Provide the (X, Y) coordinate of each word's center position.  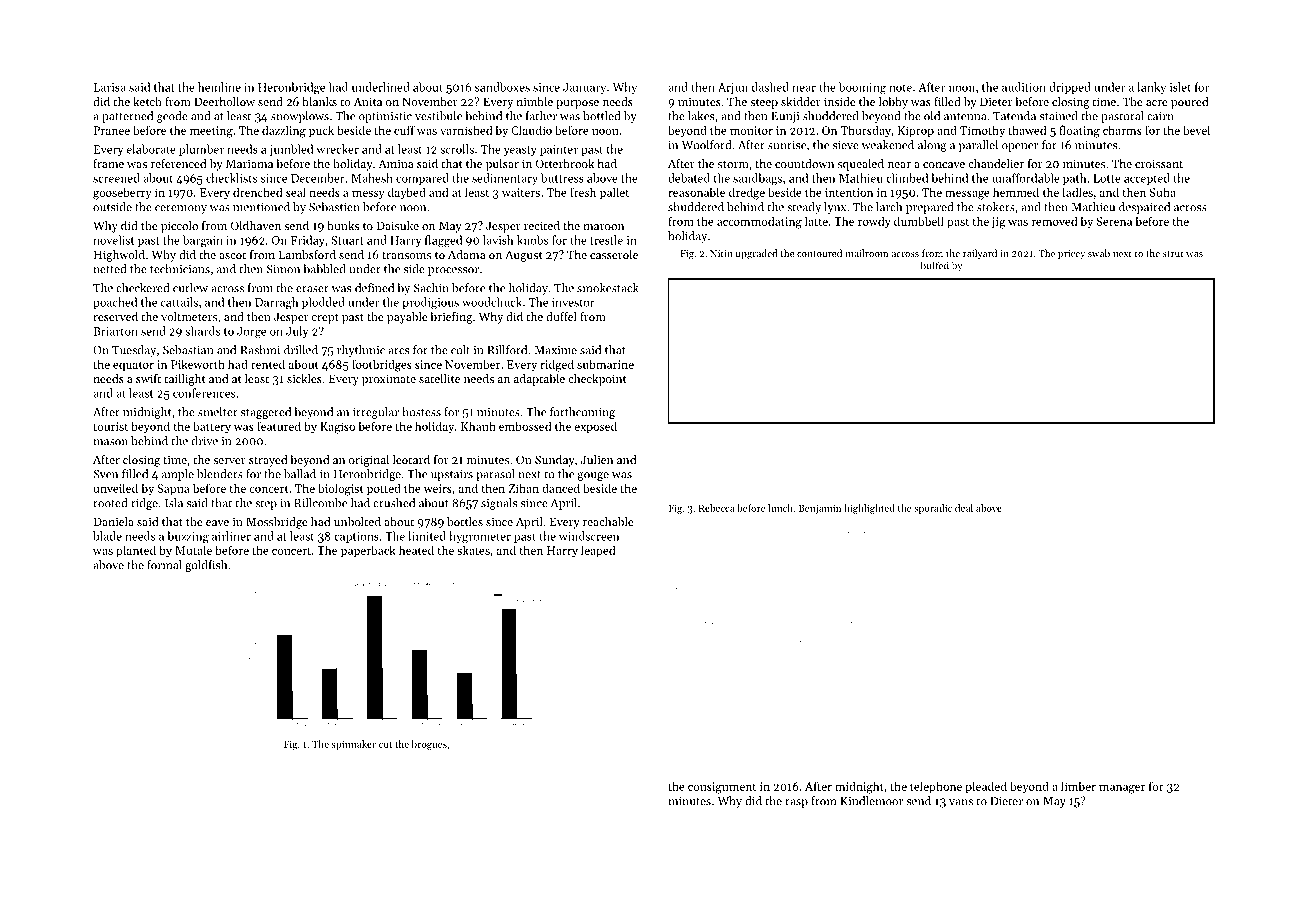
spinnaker (354, 745)
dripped (1070, 88)
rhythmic (361, 351)
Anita (368, 101)
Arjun (733, 88)
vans (961, 802)
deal (964, 508)
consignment (722, 788)
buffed (935, 265)
